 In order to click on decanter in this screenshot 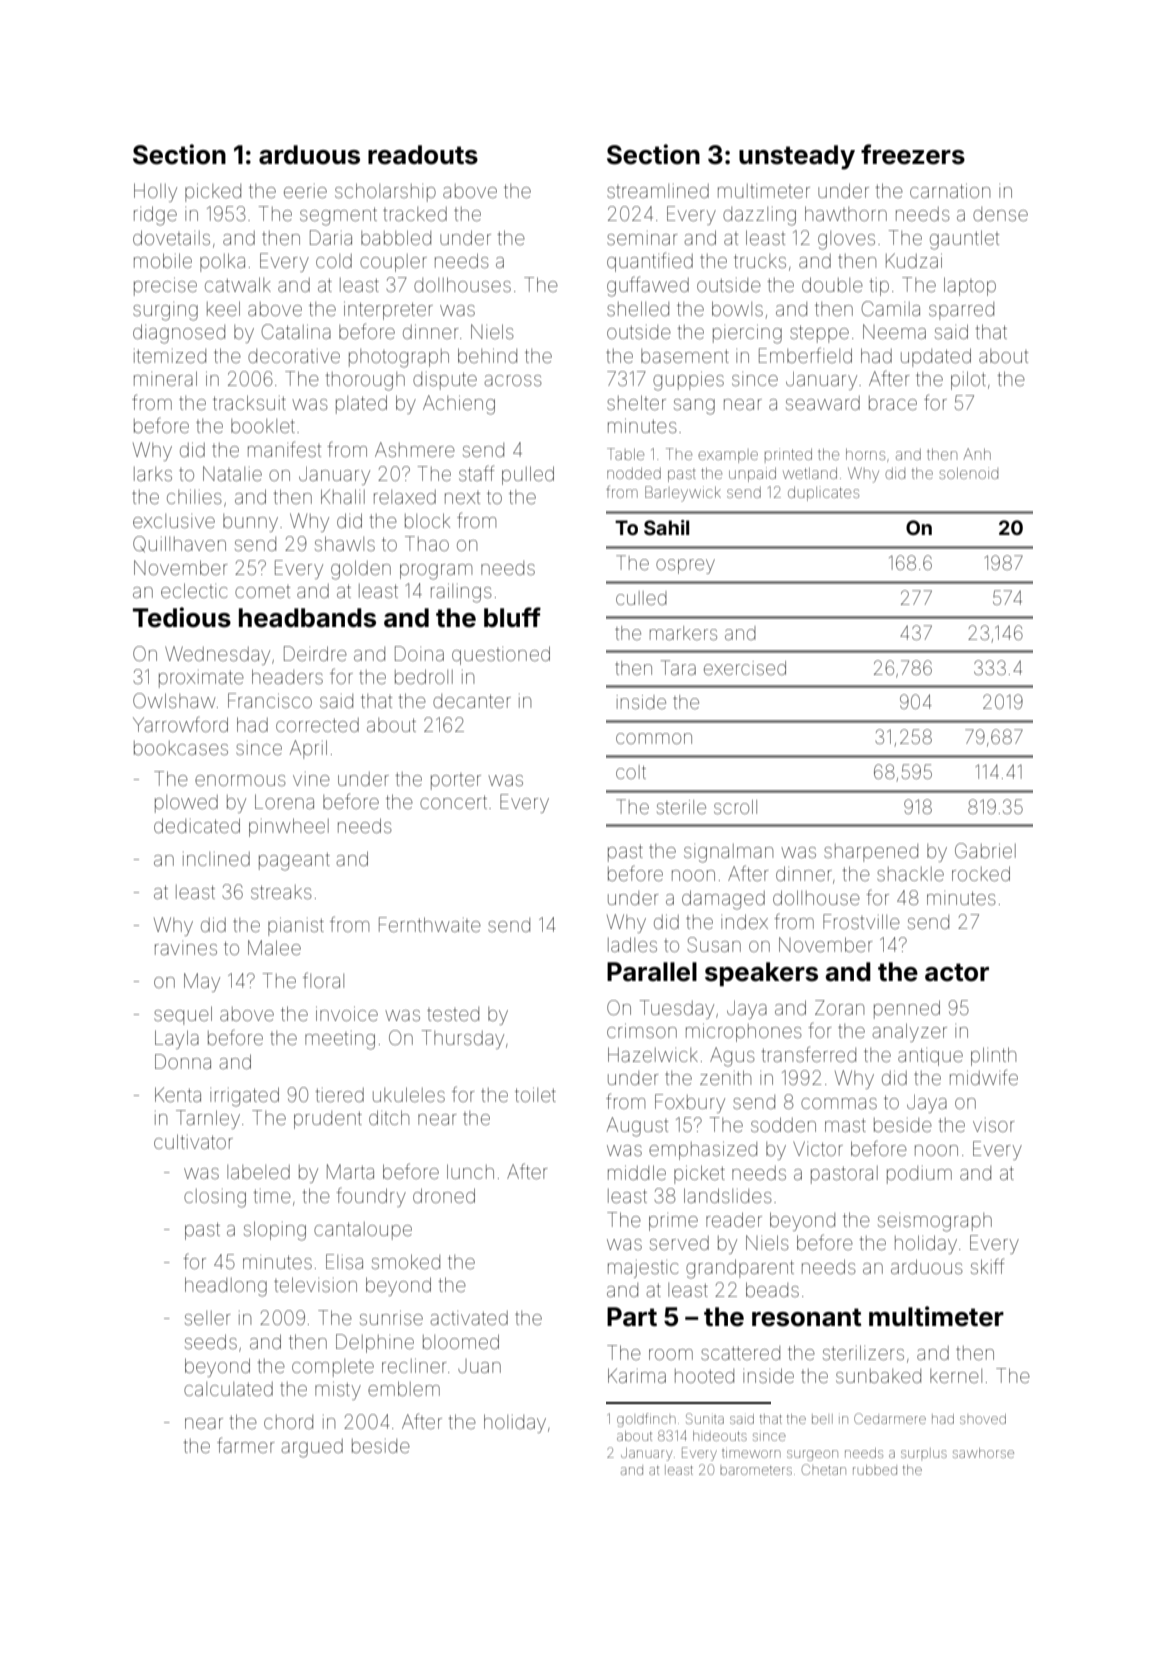, I will do `click(472, 701)`.
